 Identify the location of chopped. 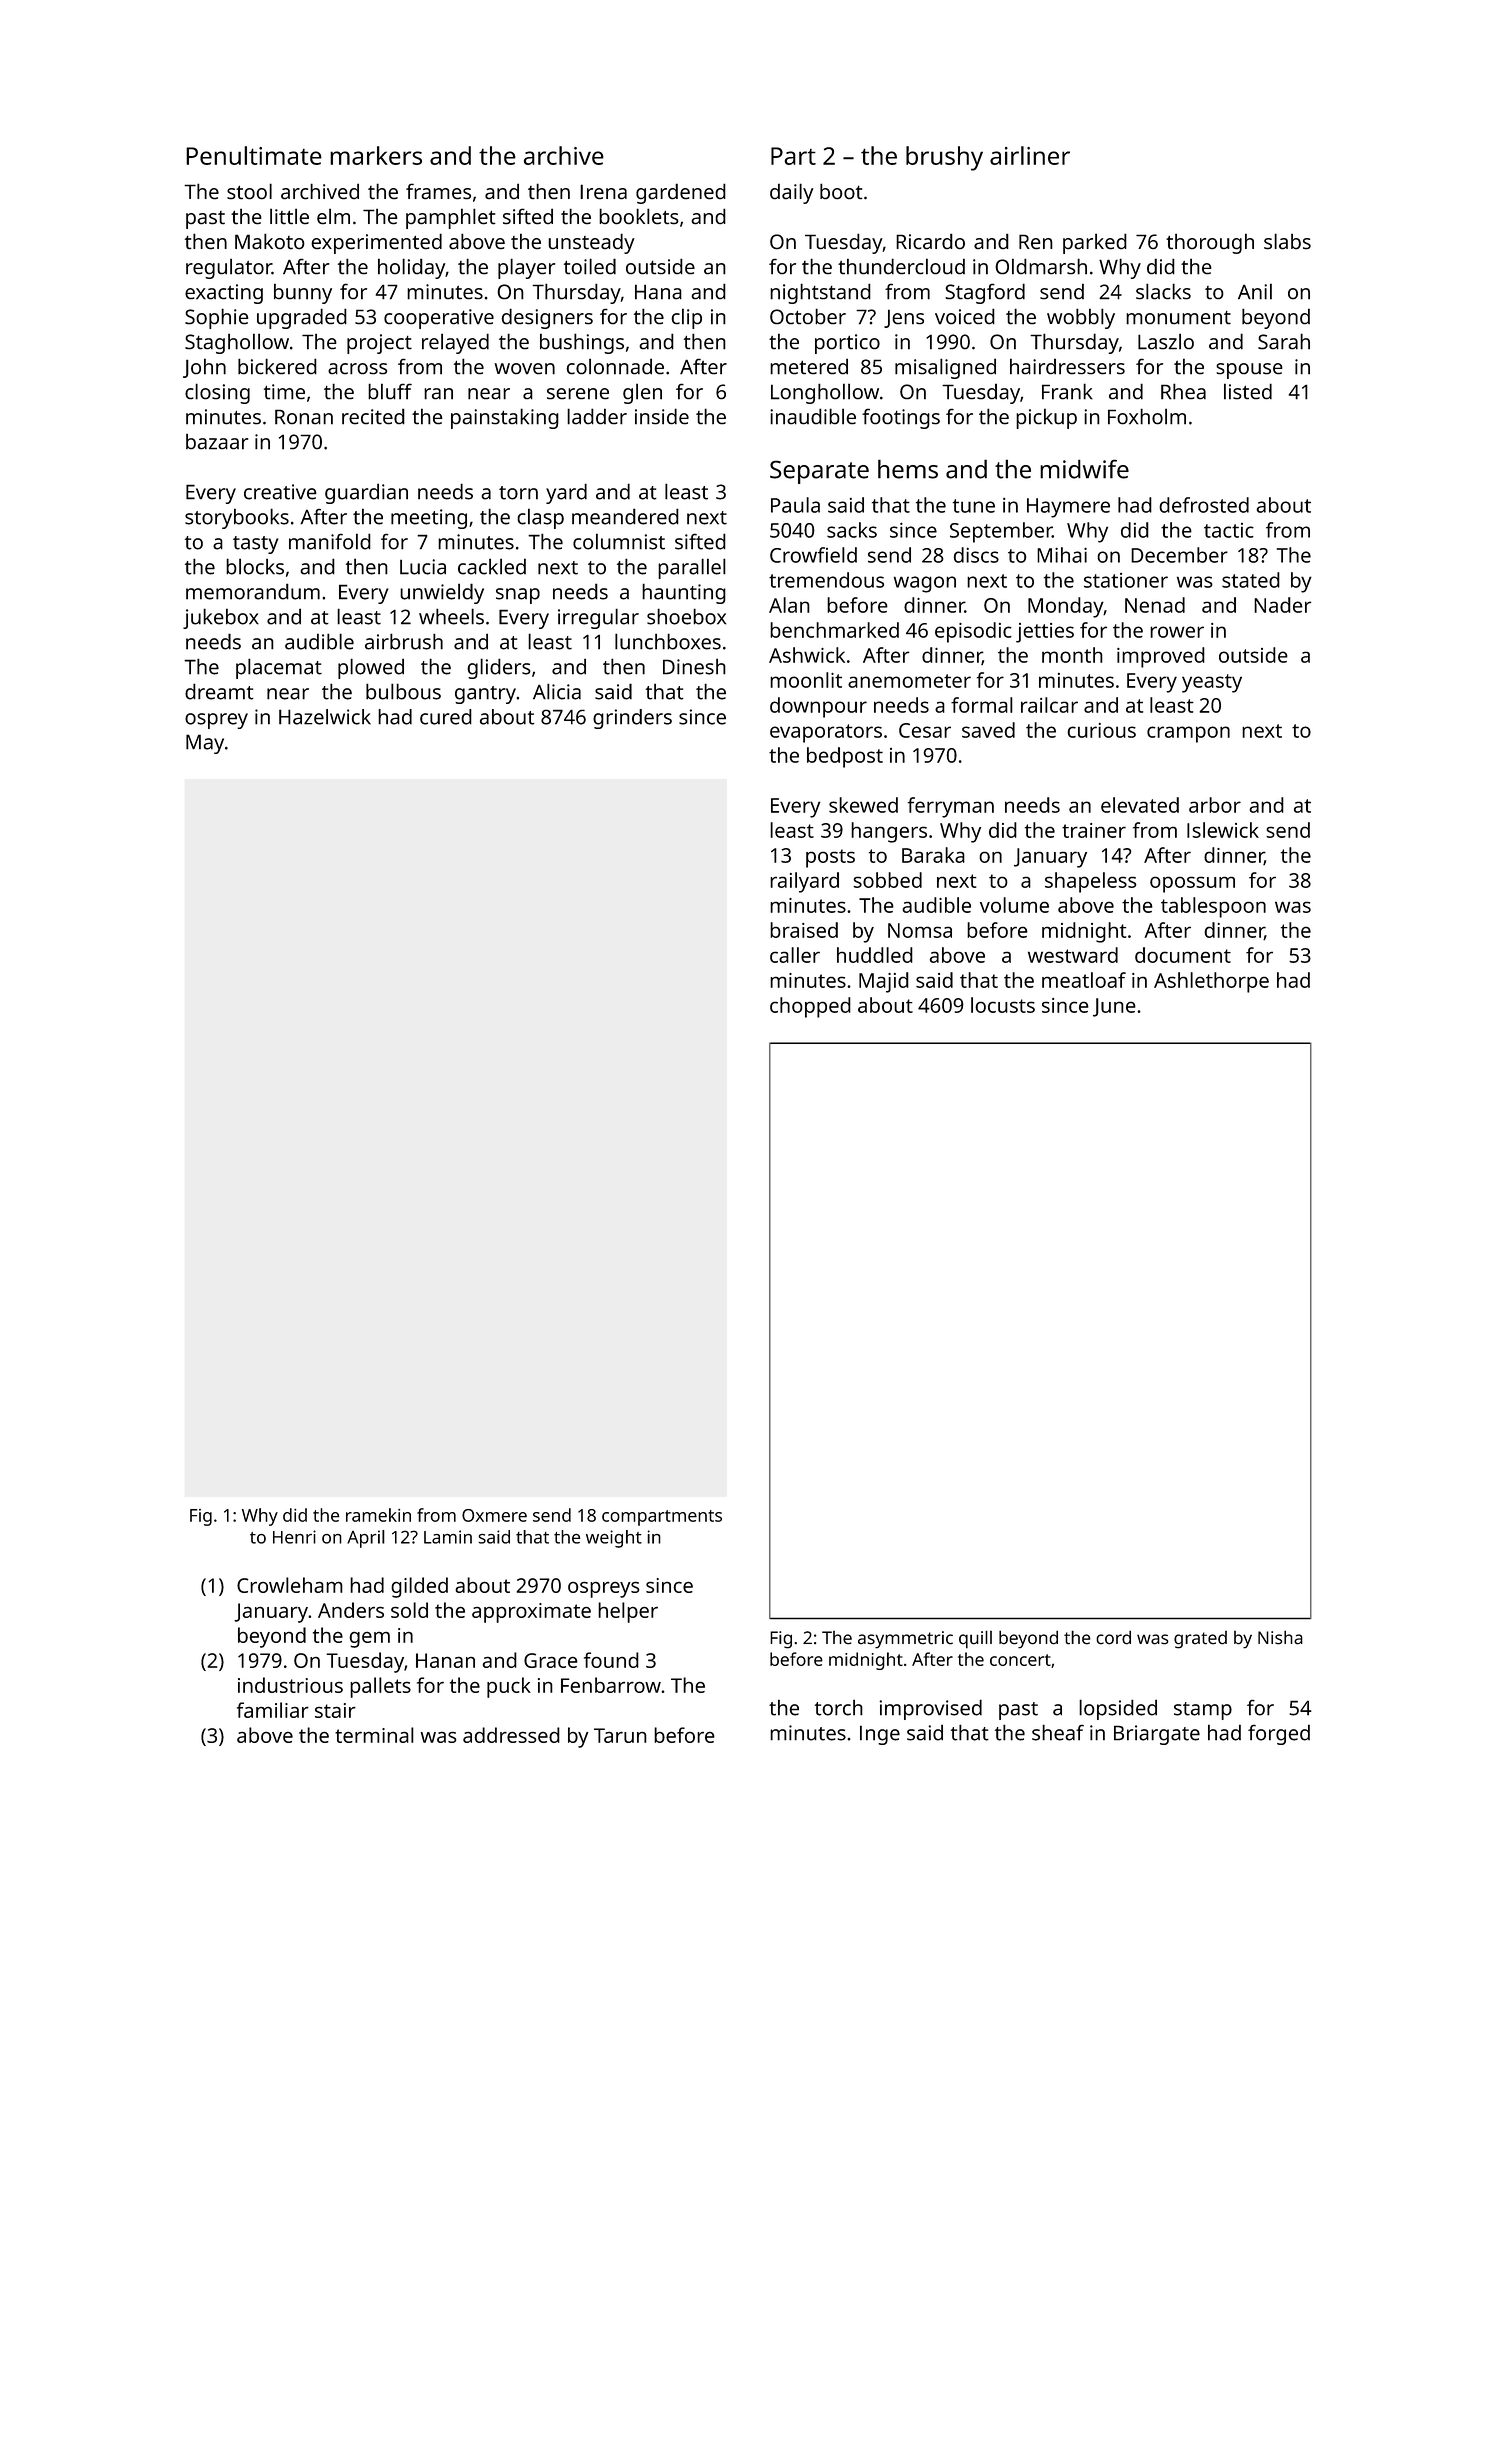
(810, 1007).
